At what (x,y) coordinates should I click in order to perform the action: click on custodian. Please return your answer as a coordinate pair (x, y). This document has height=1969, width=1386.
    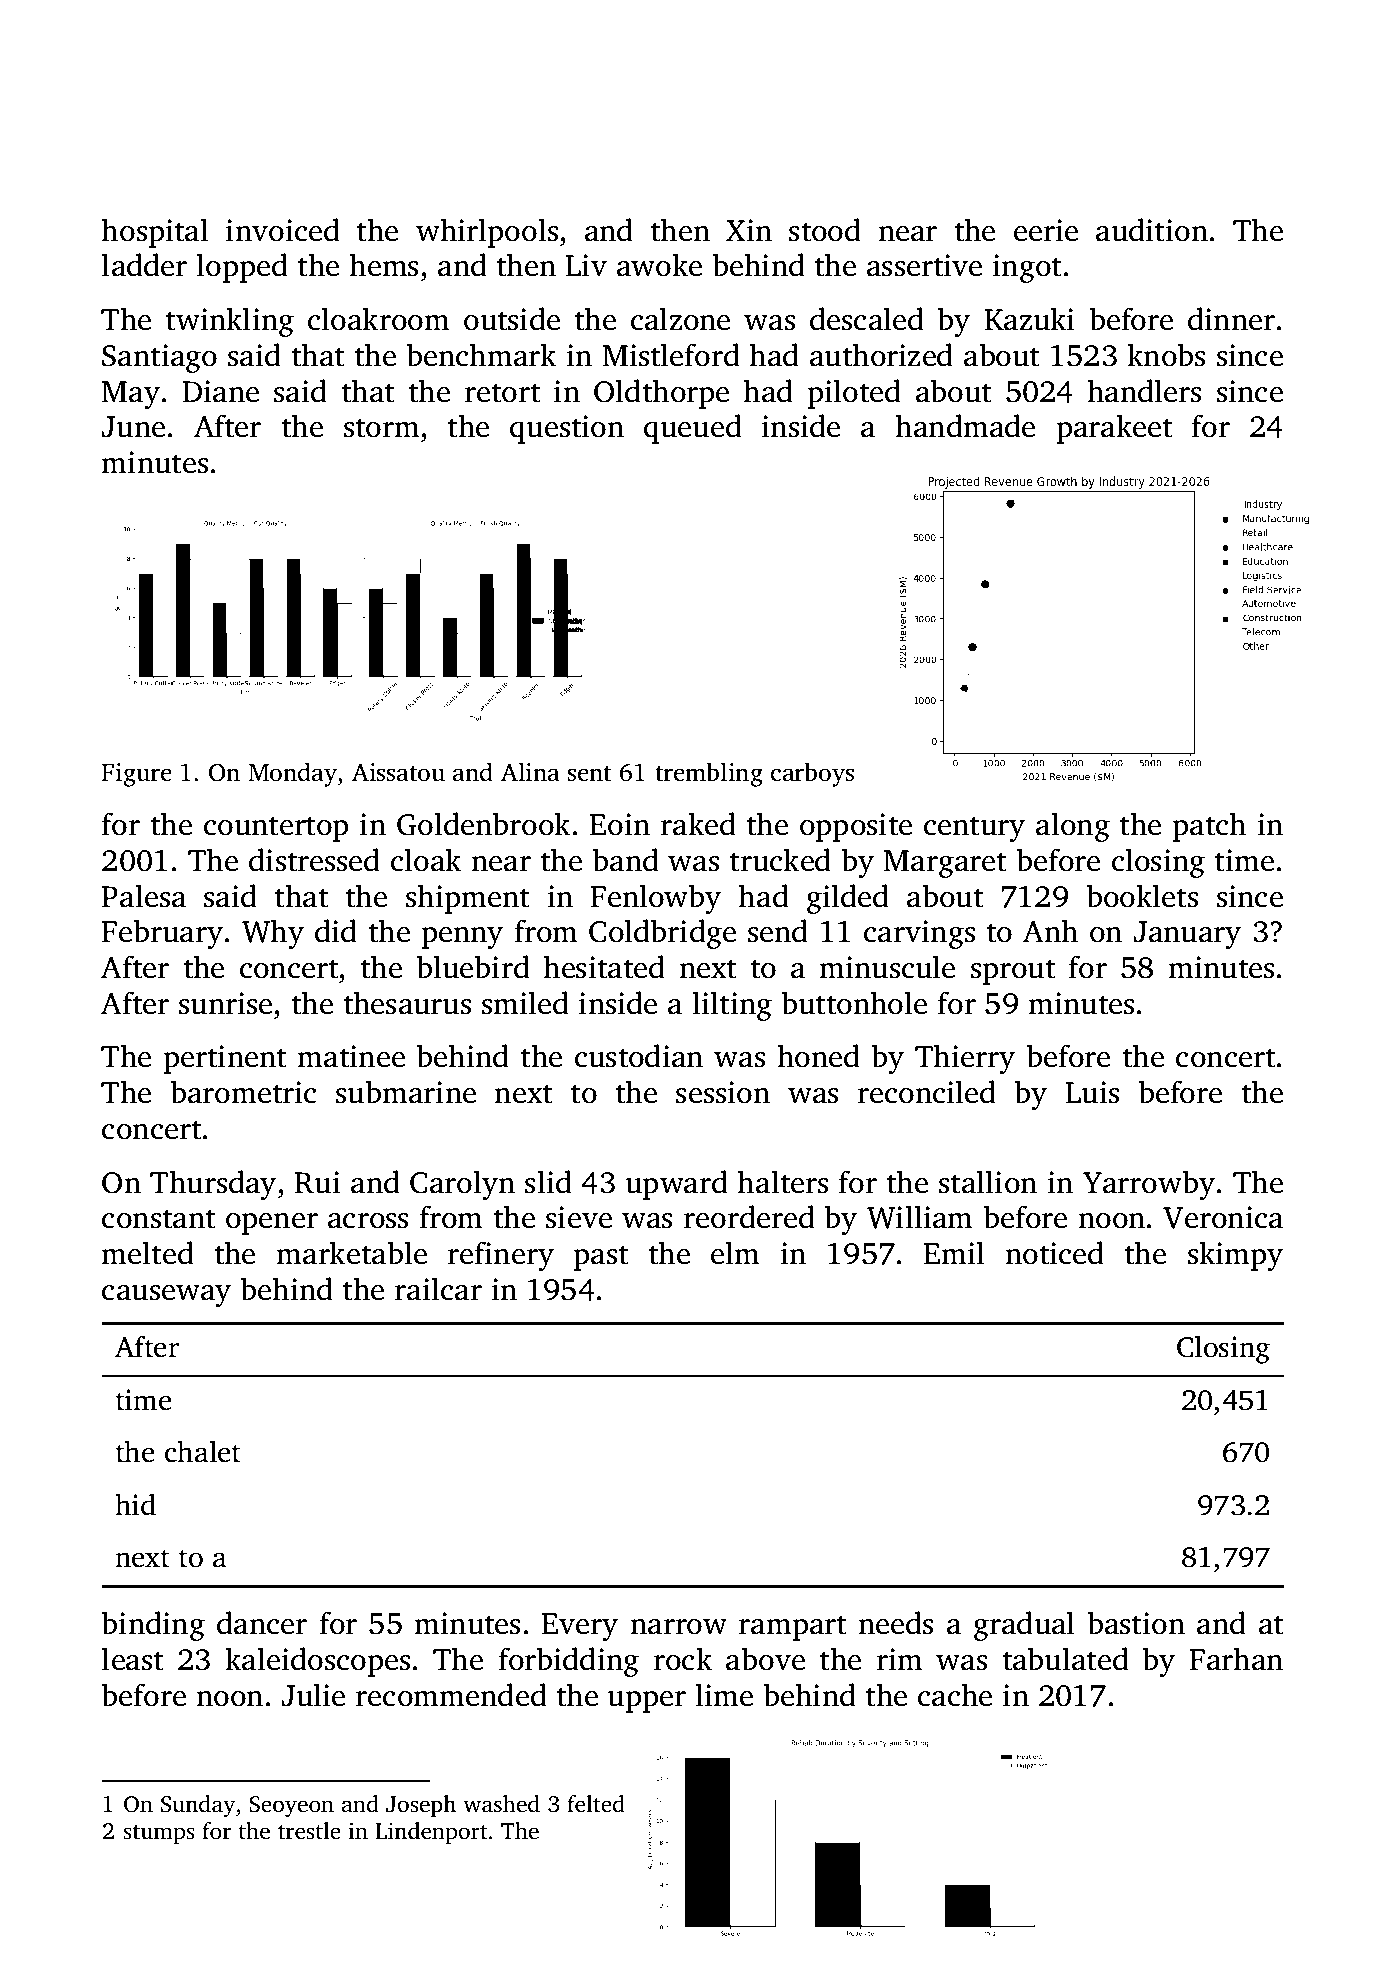
    Looking at the image, I should click on (639, 1056).
